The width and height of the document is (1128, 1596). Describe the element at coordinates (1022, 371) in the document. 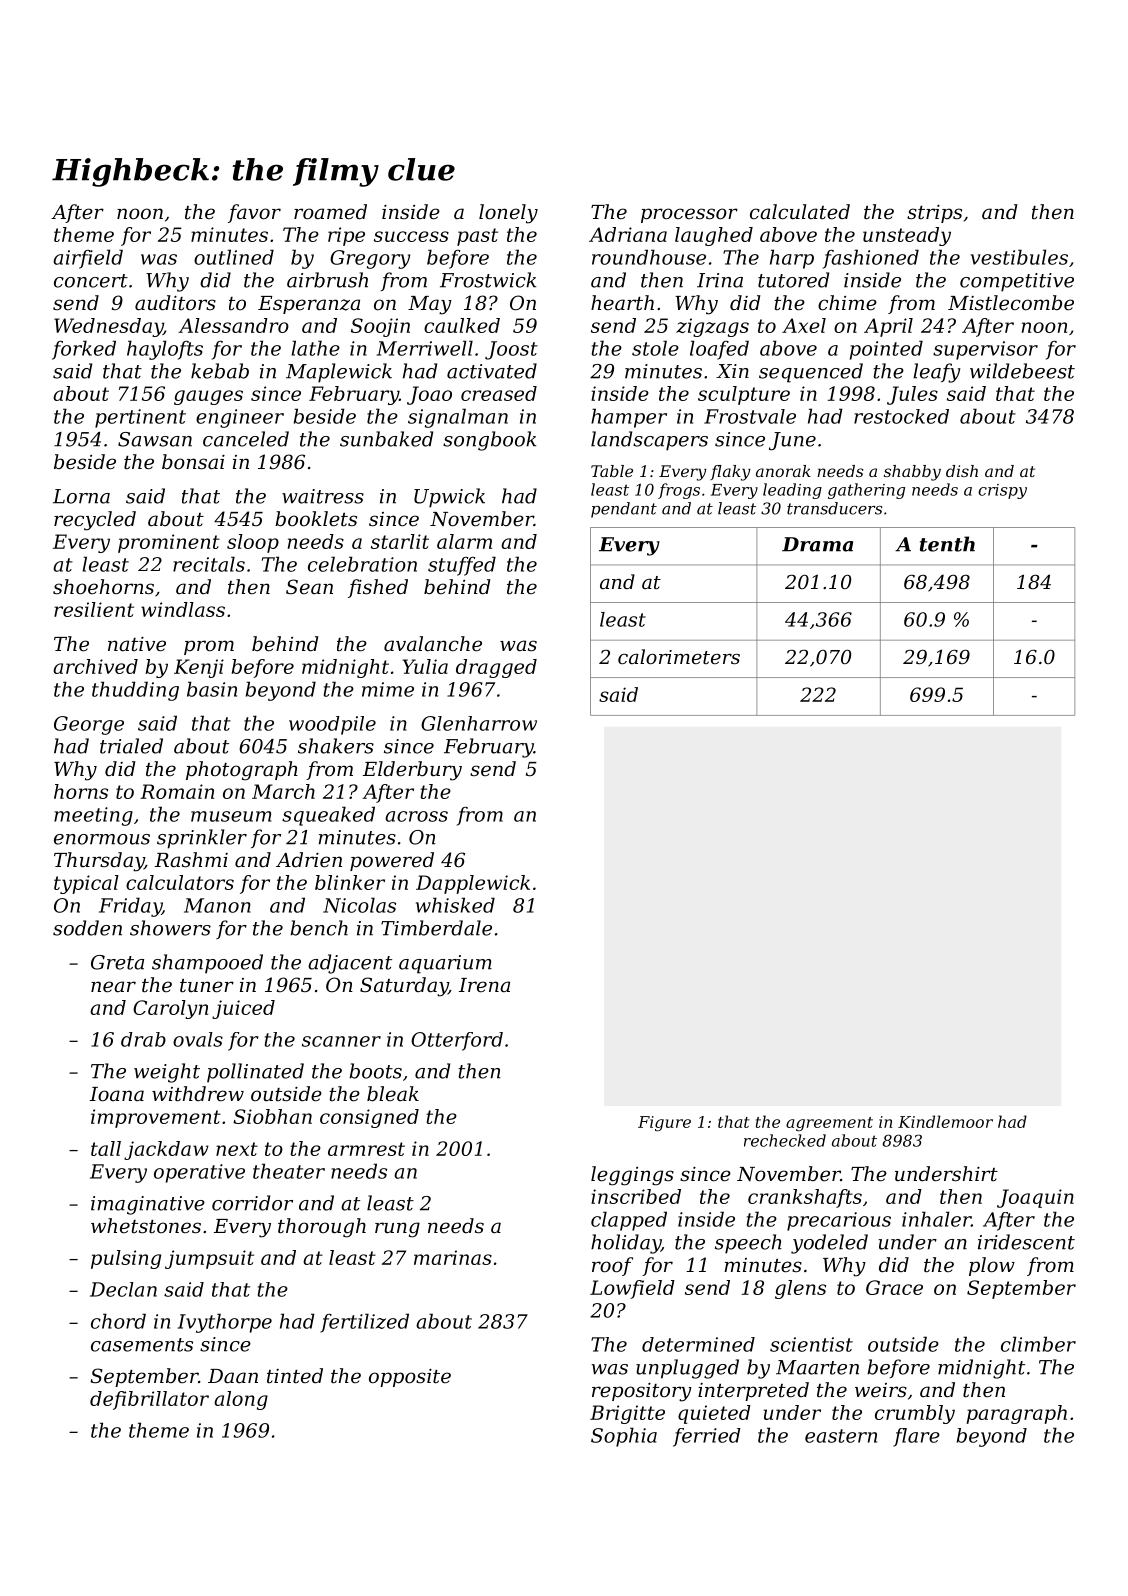

I see `wildebeest` at that location.
